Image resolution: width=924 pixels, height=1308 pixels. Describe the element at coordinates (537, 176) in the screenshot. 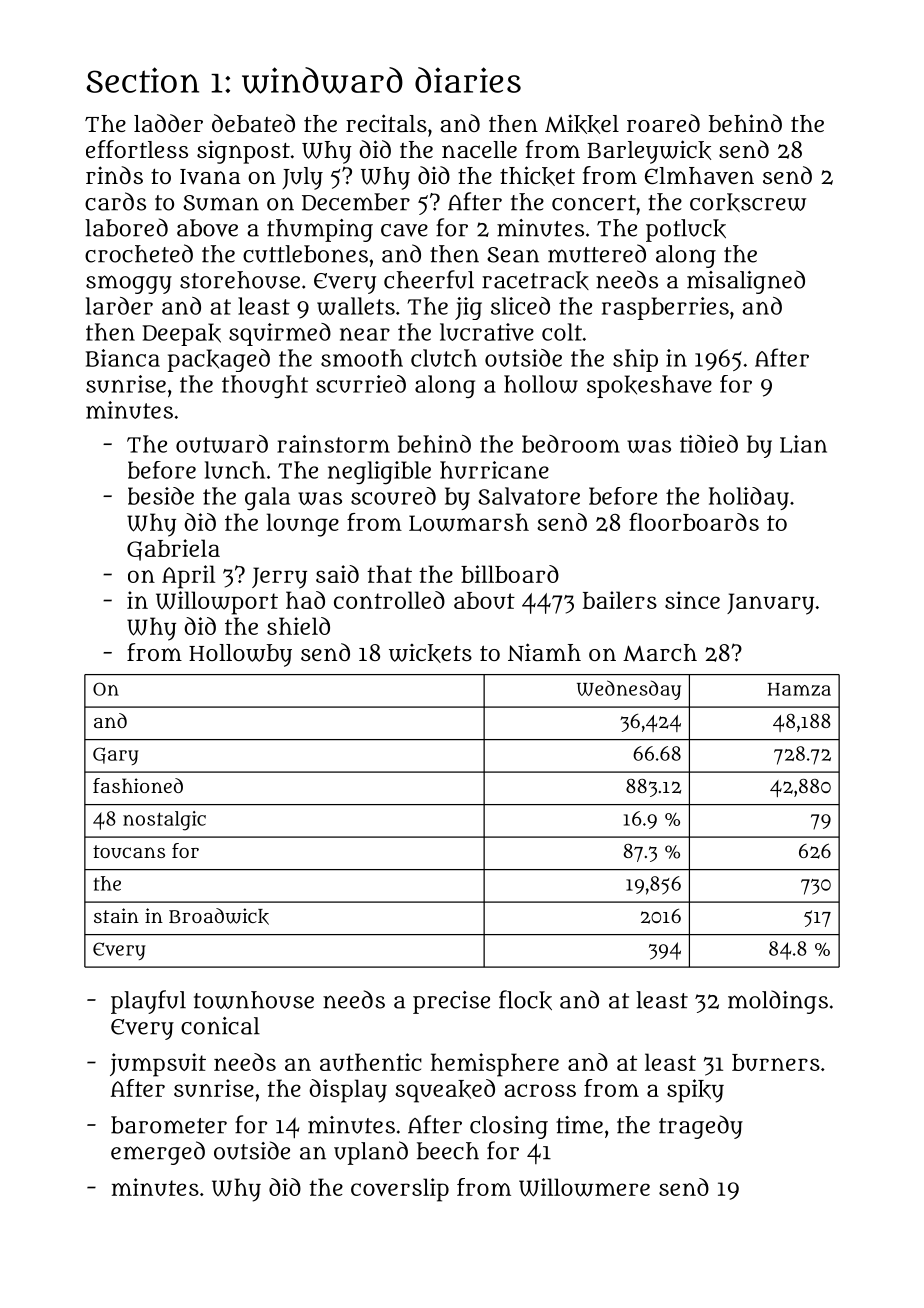

I see `thicket` at that location.
